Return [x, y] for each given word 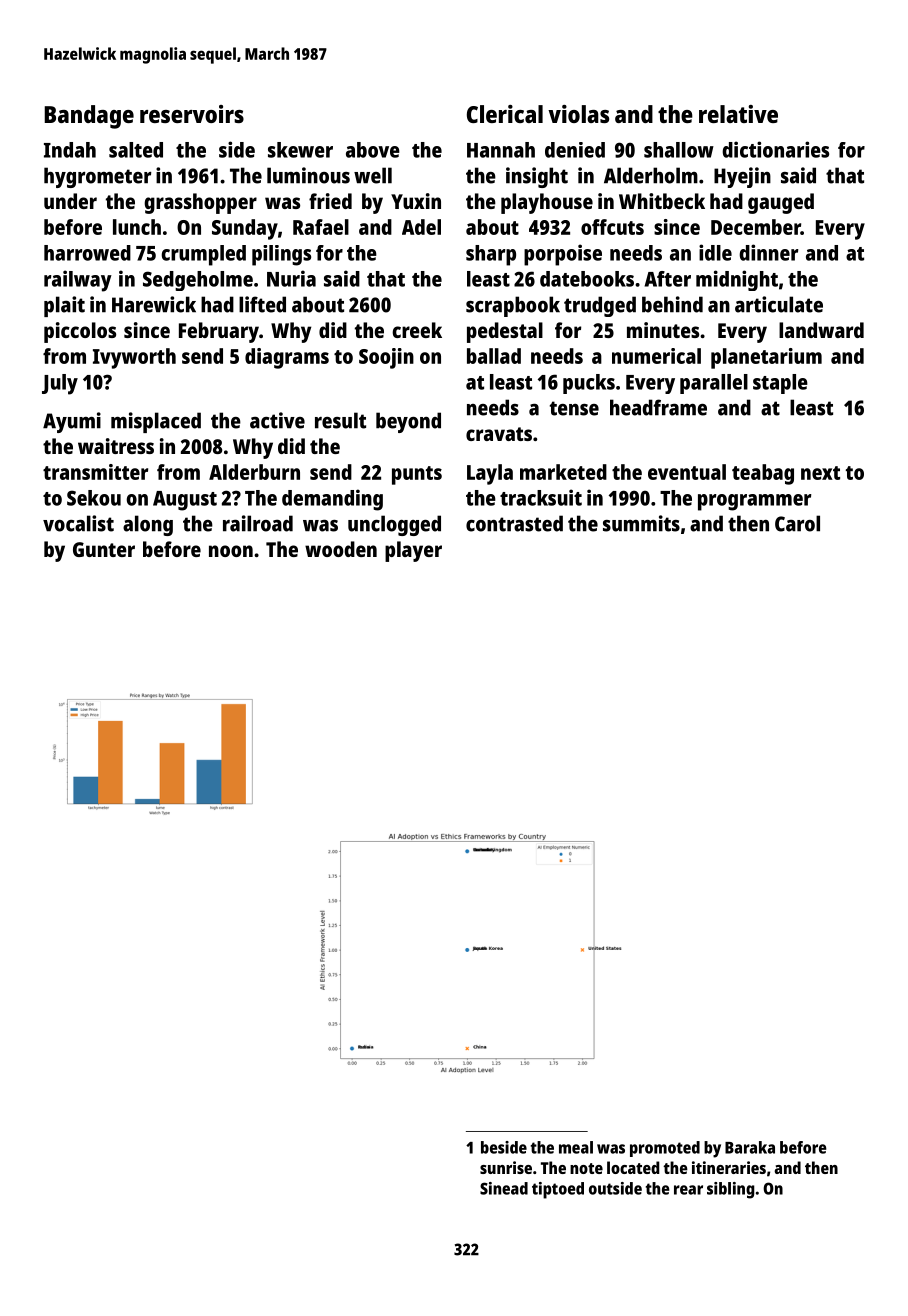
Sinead [504, 1188]
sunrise [506, 1167]
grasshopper [200, 203]
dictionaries [775, 149]
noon [231, 551]
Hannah [501, 150]
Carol [797, 523]
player [413, 551]
